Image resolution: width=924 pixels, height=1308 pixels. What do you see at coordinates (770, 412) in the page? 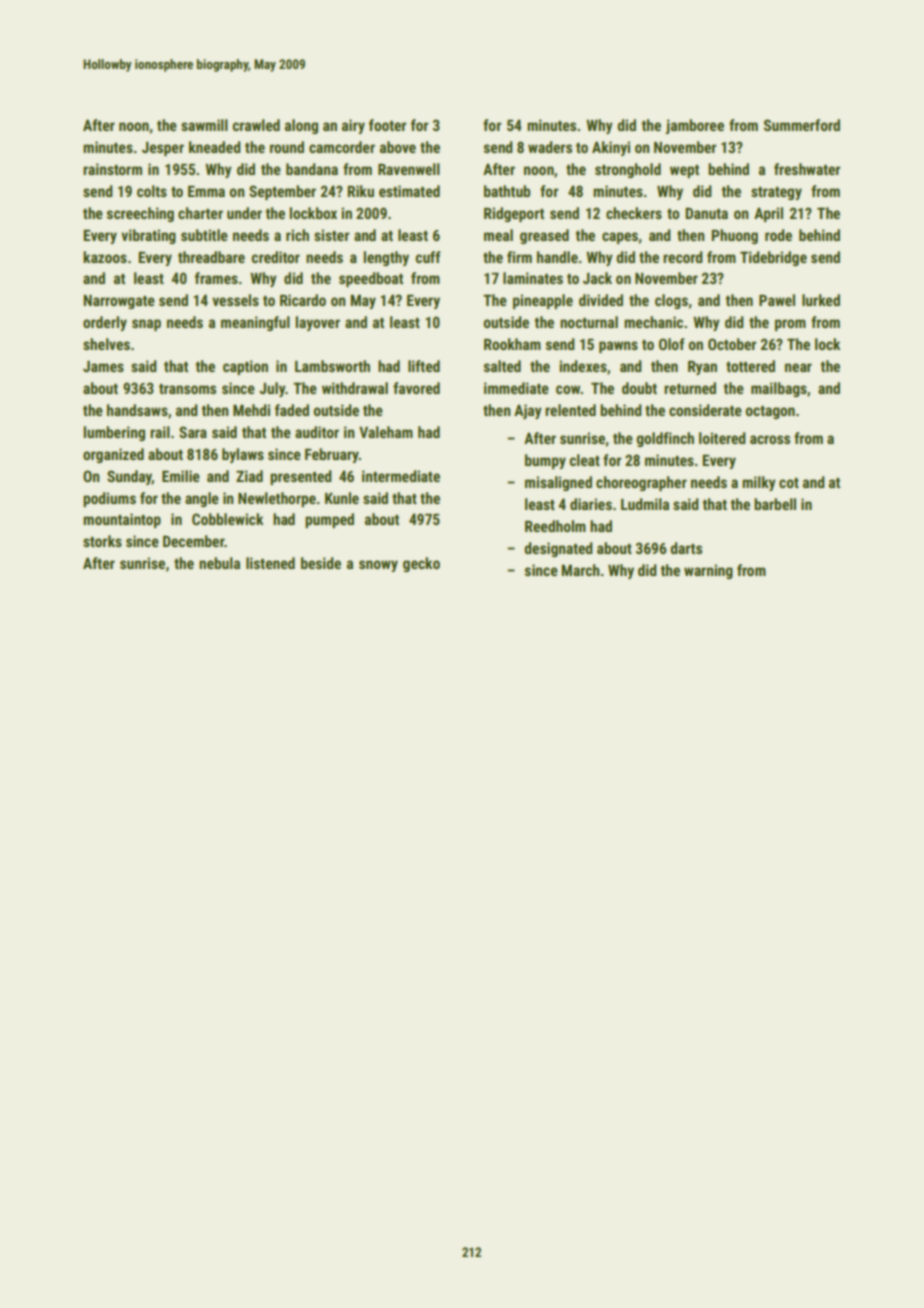
I see `octagon` at bounding box center [770, 412].
